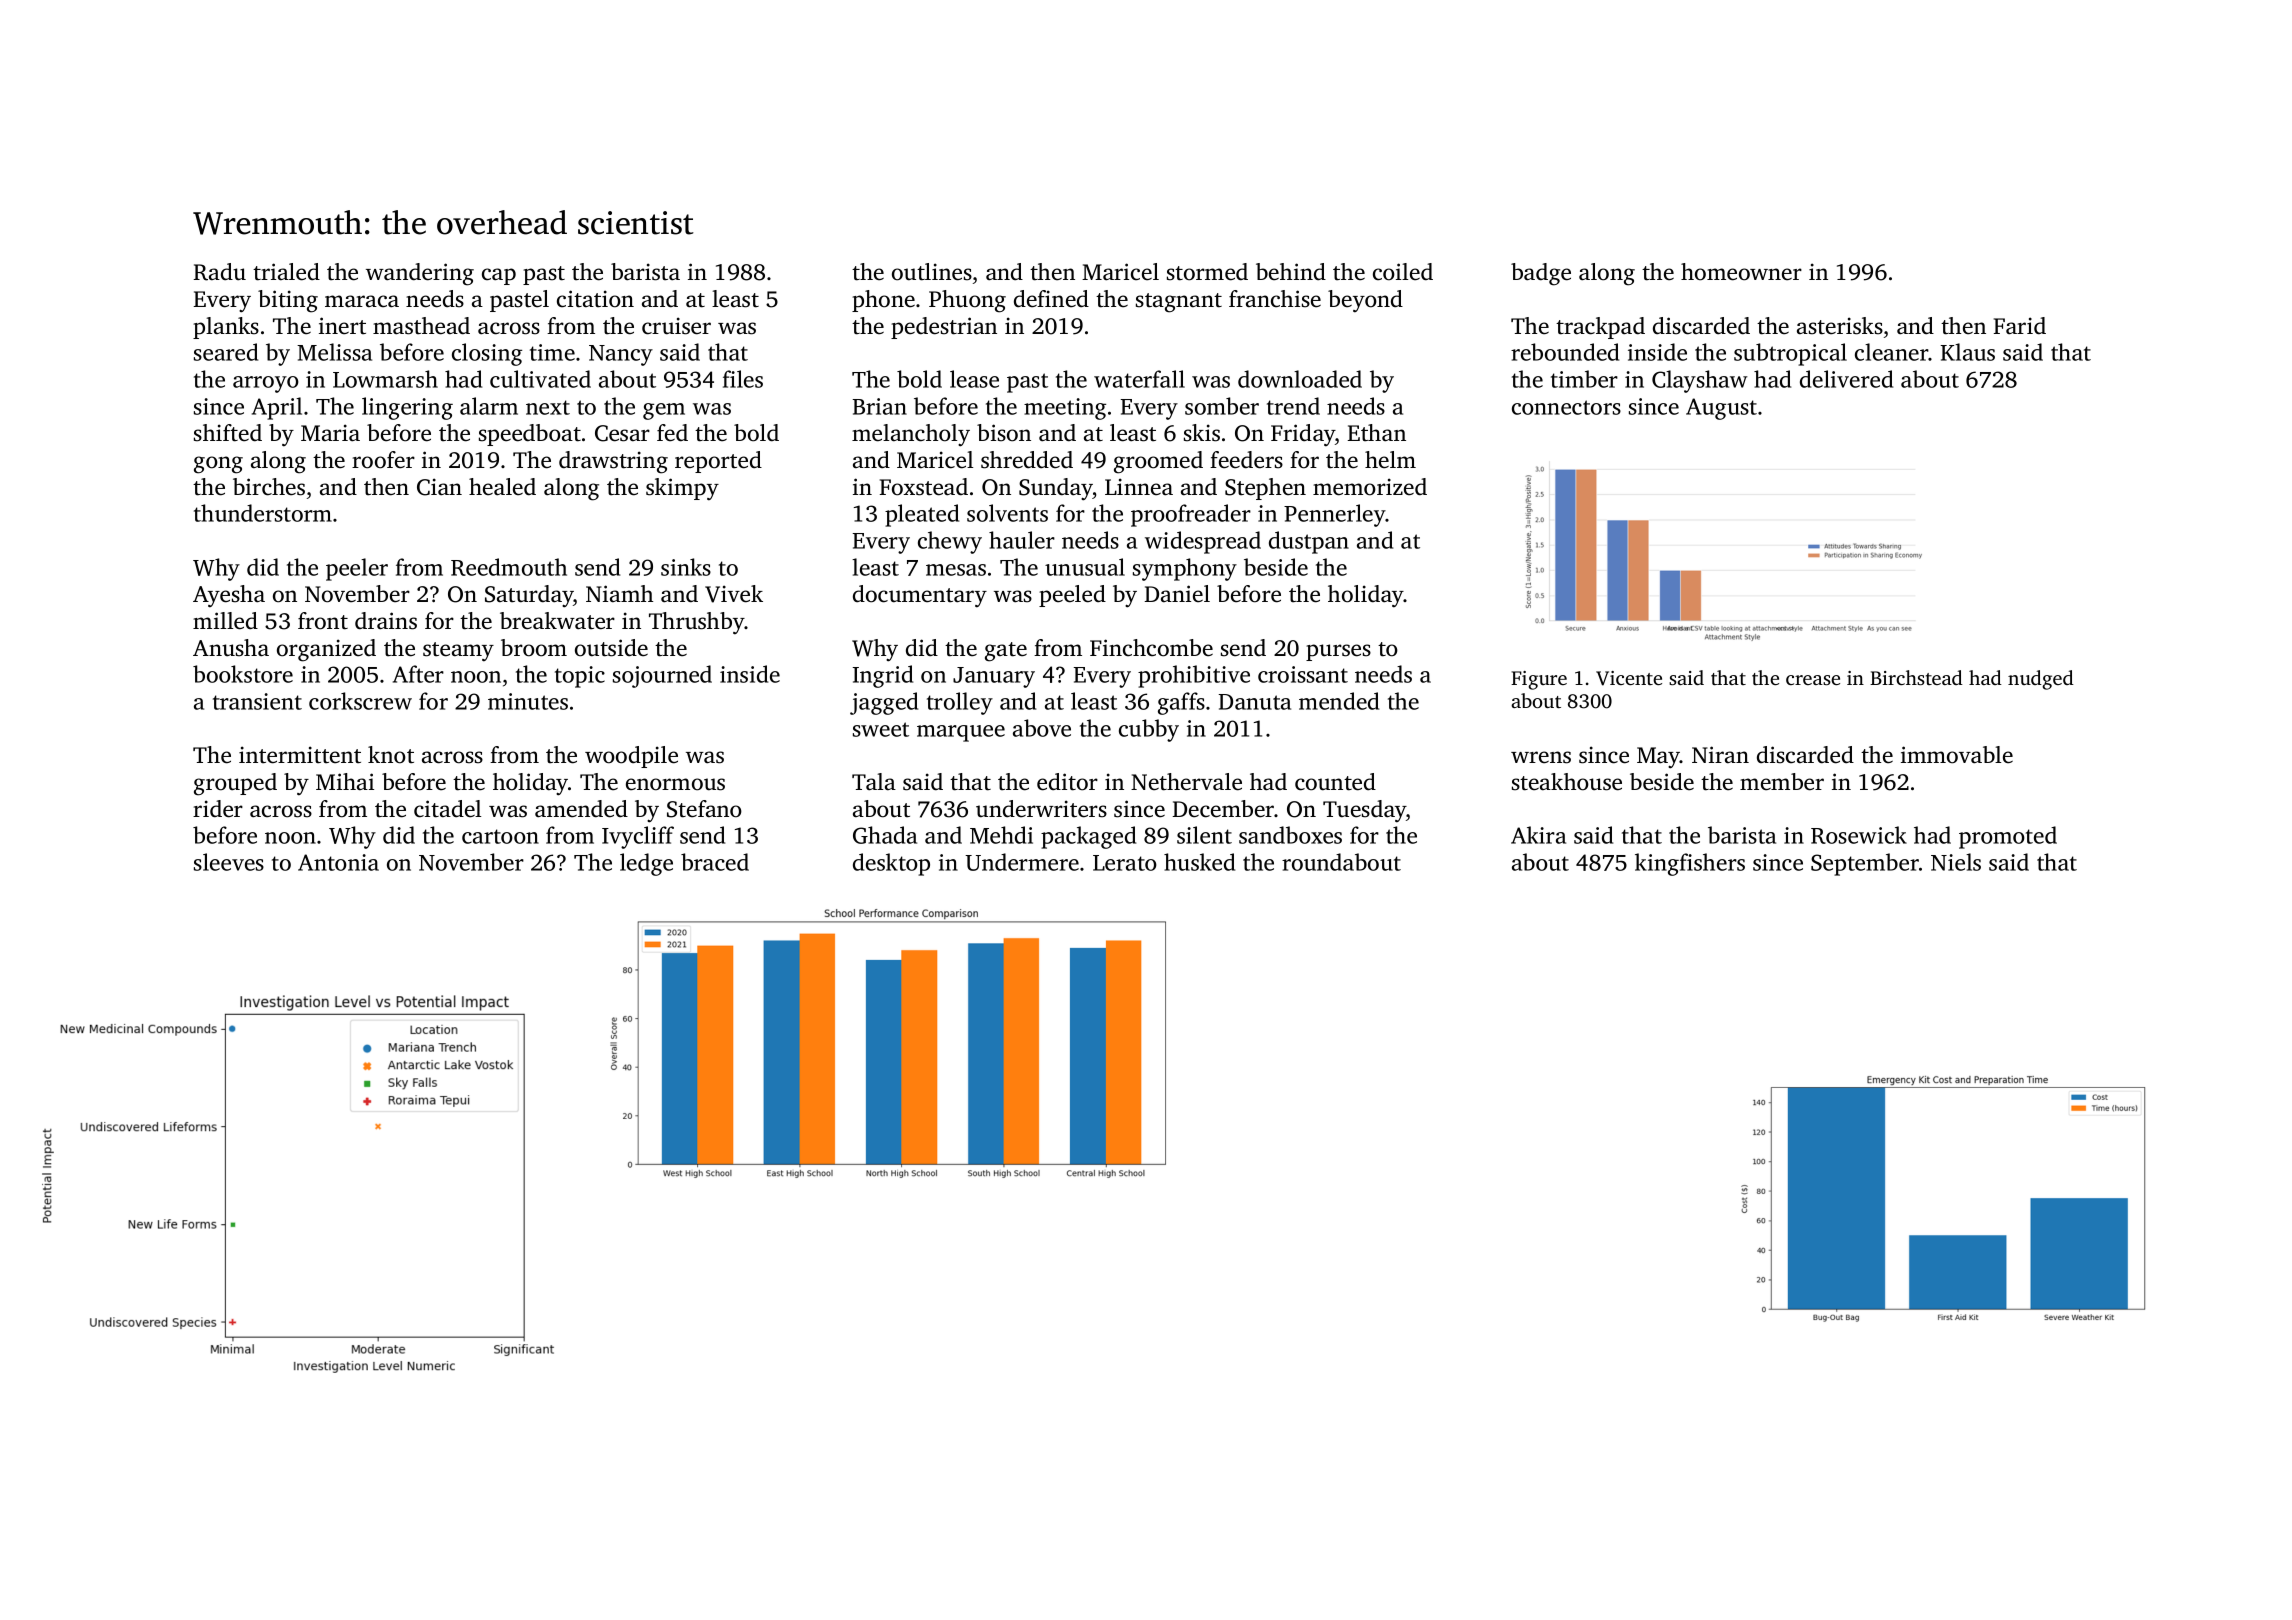  What do you see at coordinates (499, 276) in the screenshot?
I see `cap` at bounding box center [499, 276].
